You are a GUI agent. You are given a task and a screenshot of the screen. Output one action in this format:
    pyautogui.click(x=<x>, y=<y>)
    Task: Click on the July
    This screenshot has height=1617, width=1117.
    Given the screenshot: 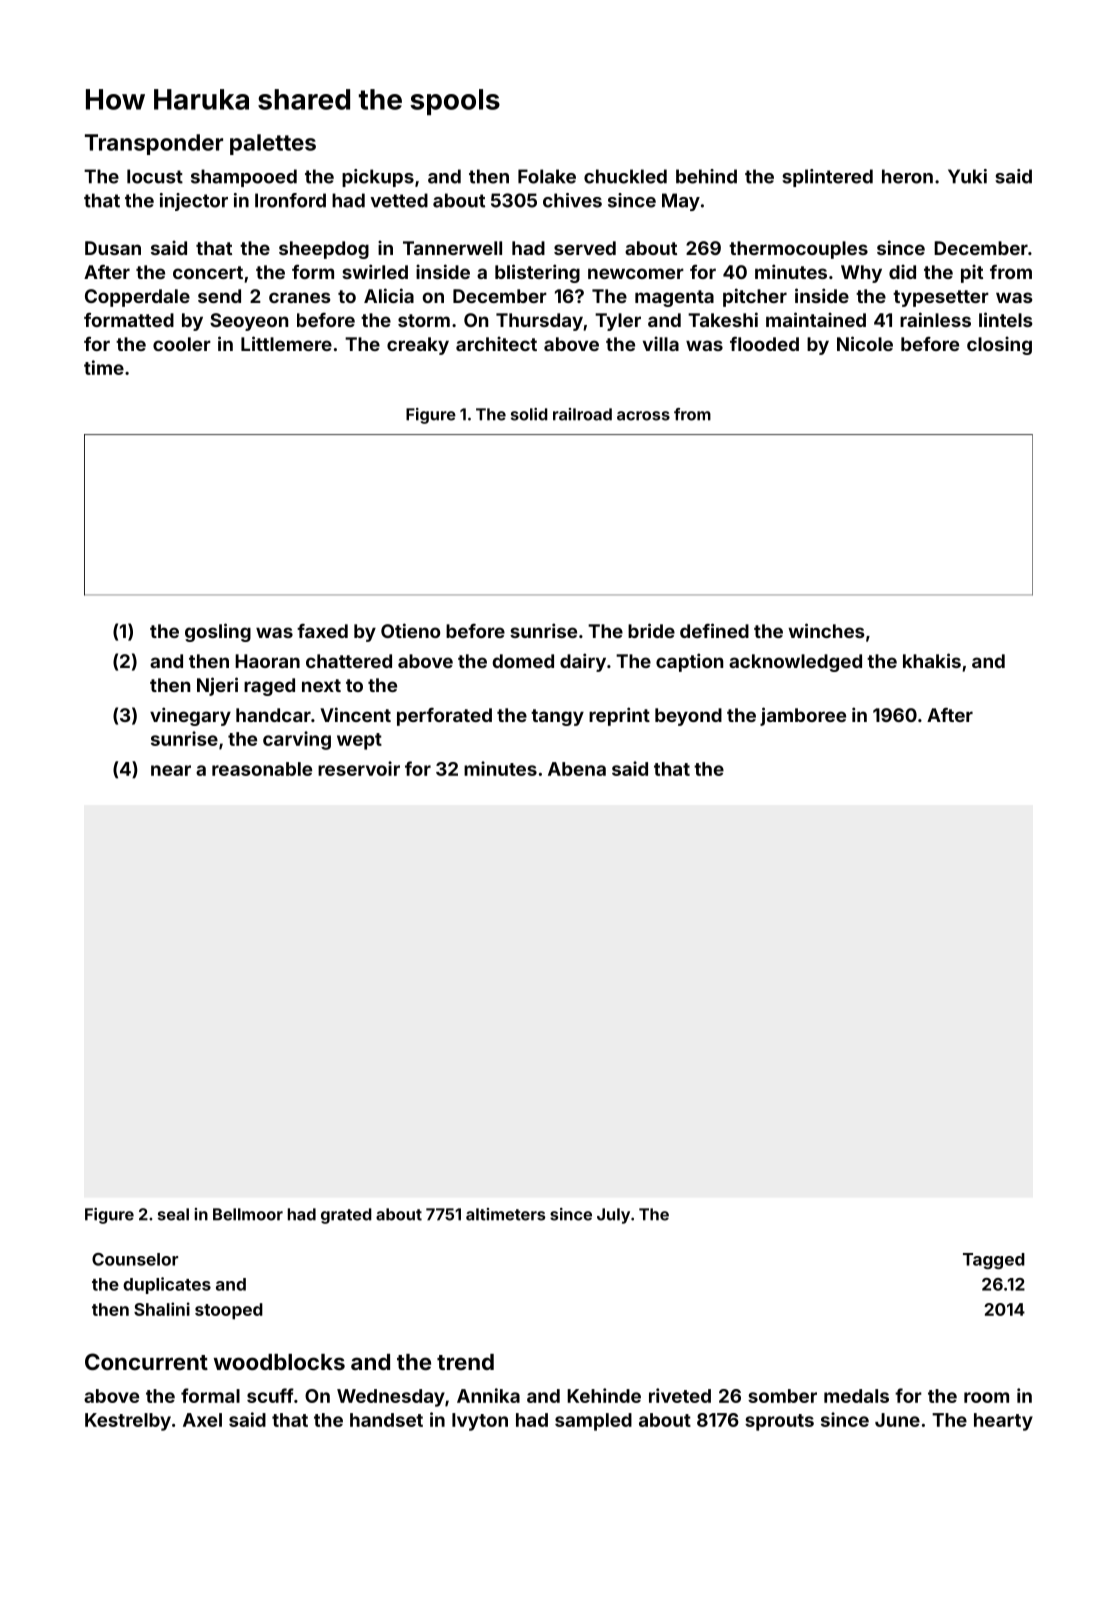 What is the action you would take?
    pyautogui.click(x=613, y=1216)
